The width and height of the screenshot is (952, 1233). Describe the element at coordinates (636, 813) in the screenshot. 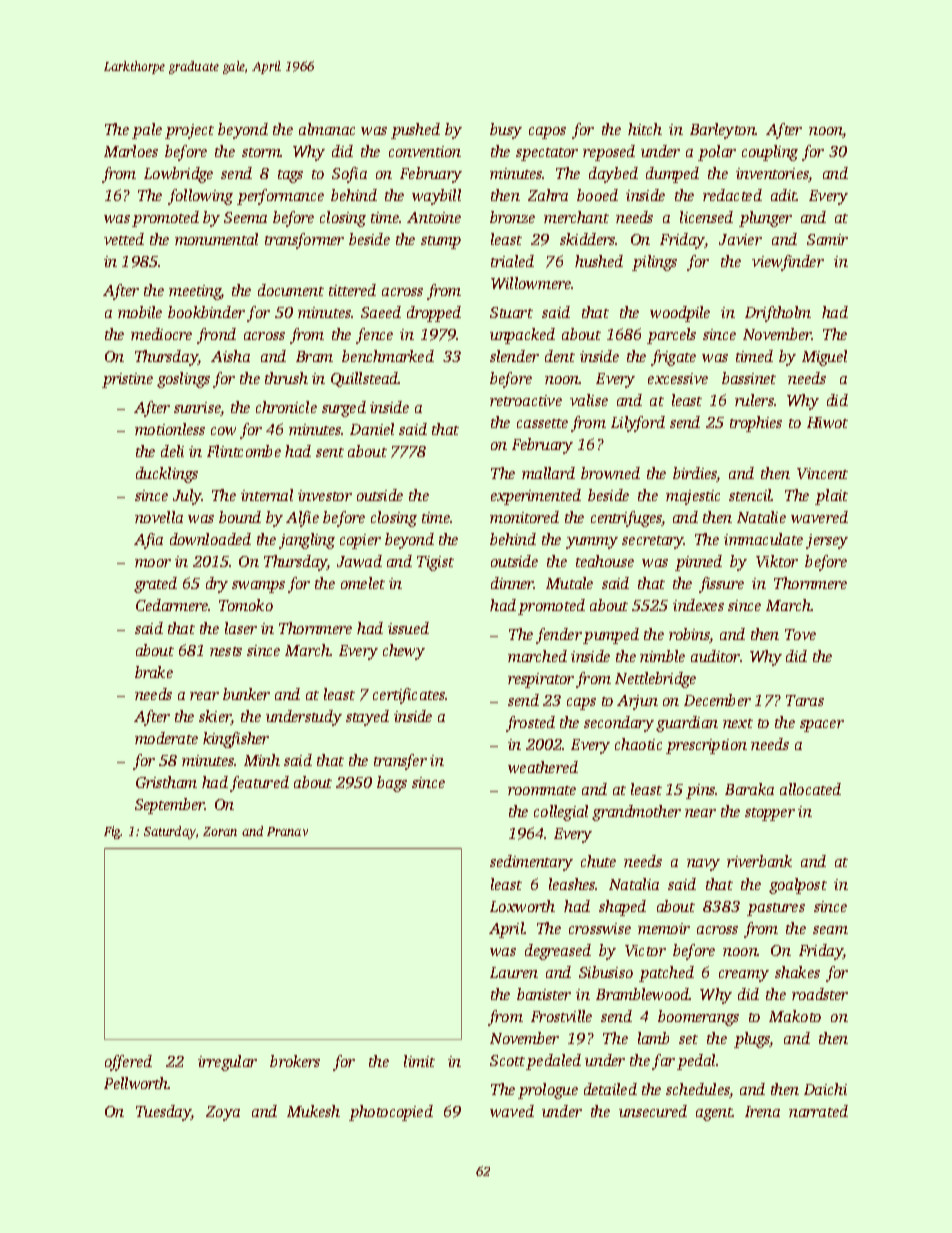

I see `grandmother` at that location.
